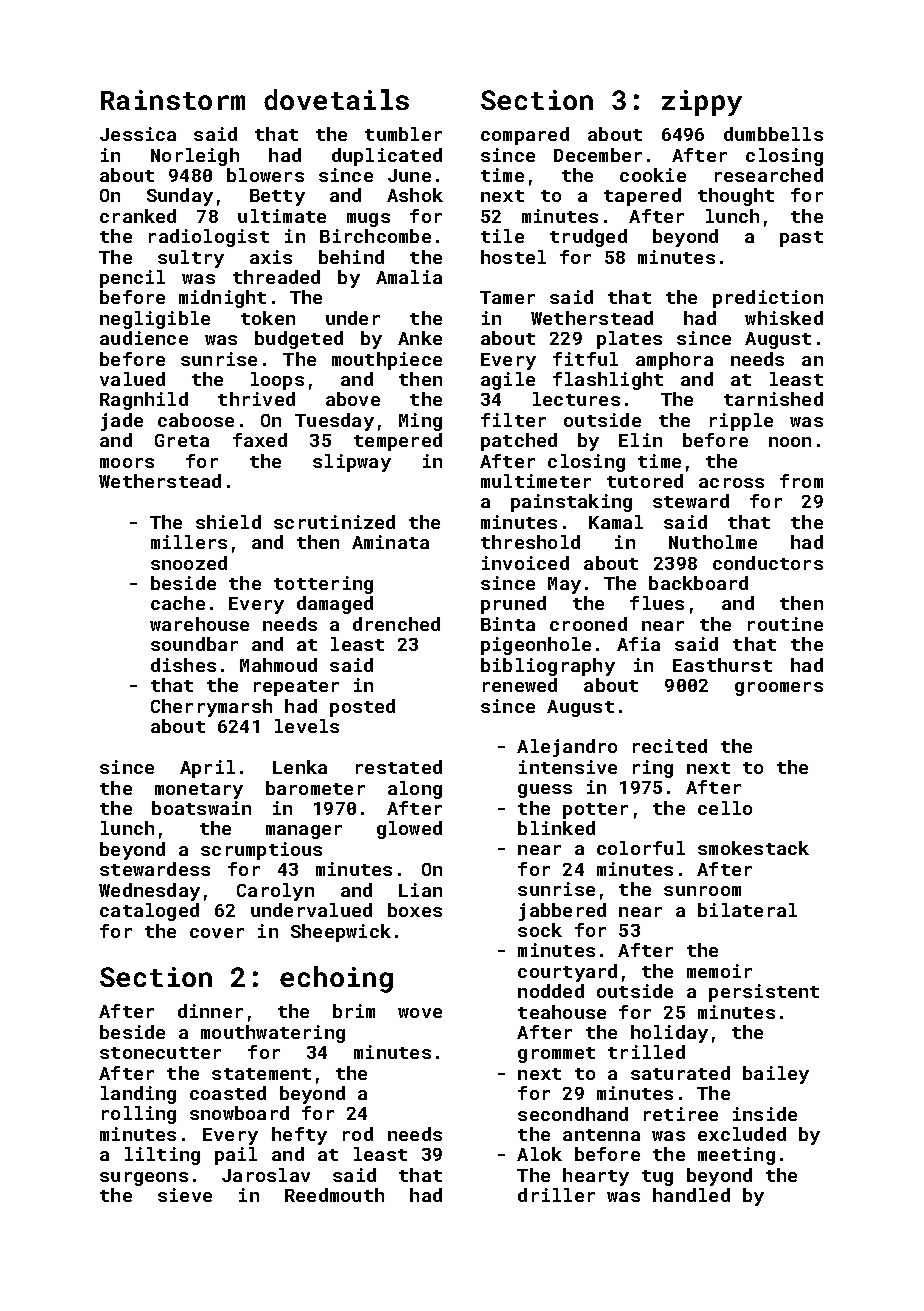 This document has width=924, height=1311. I want to click on Tamer, so click(507, 297).
